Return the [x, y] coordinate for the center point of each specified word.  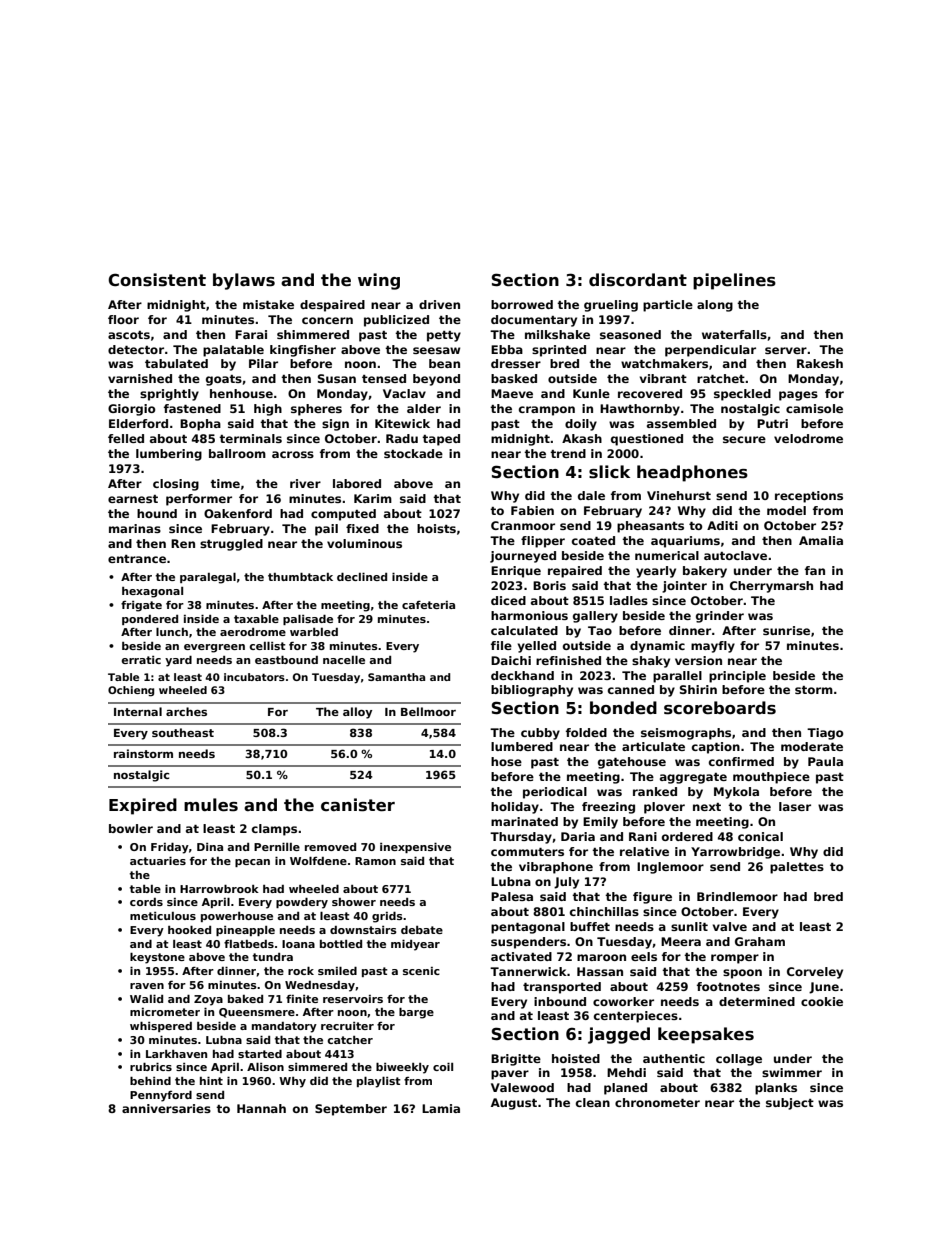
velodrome [808, 438]
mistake [268, 304]
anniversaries [166, 1108]
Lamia [441, 1108]
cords [146, 902]
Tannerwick [528, 971]
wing [379, 281]
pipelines [734, 281]
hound [157, 513]
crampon [547, 411]
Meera [681, 941]
